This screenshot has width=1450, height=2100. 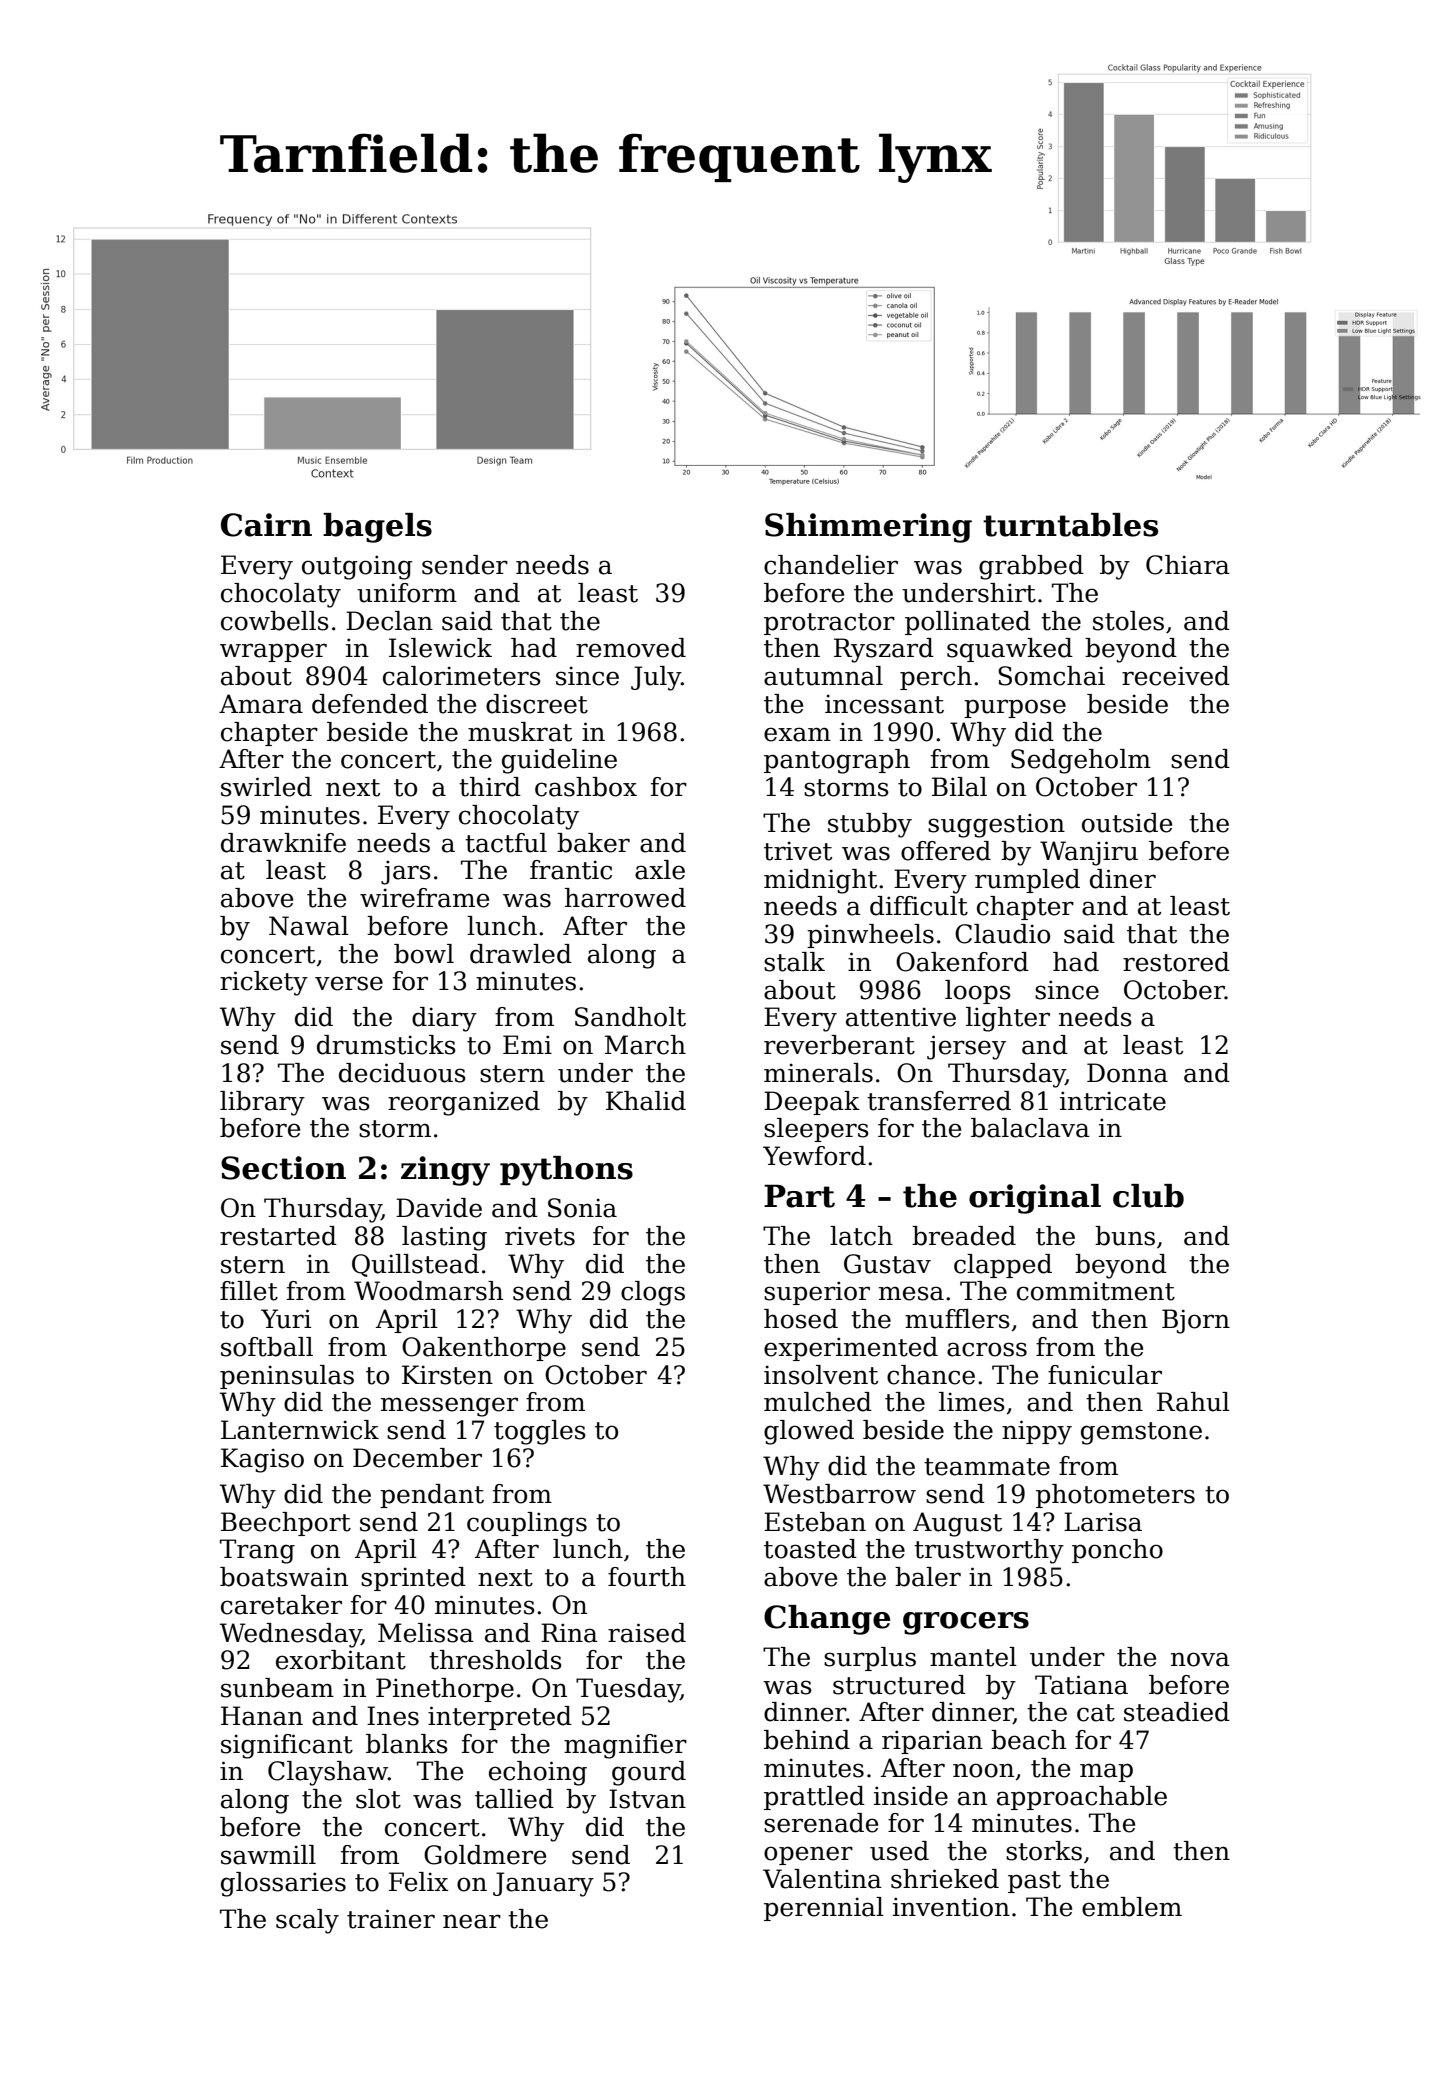 I want to click on trustworthy, so click(x=989, y=1551).
